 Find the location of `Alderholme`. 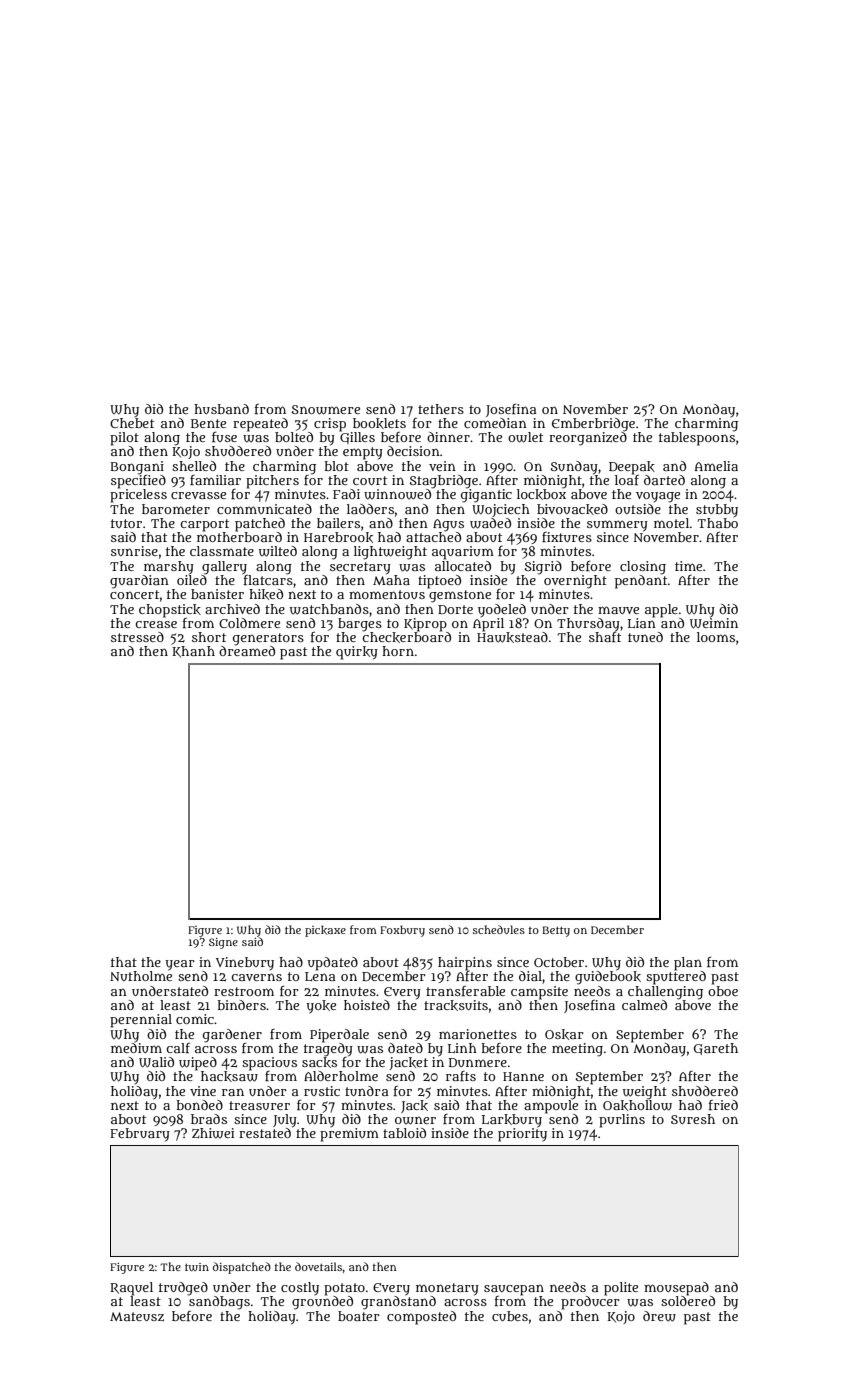

Alderholme is located at coordinates (341, 1076).
